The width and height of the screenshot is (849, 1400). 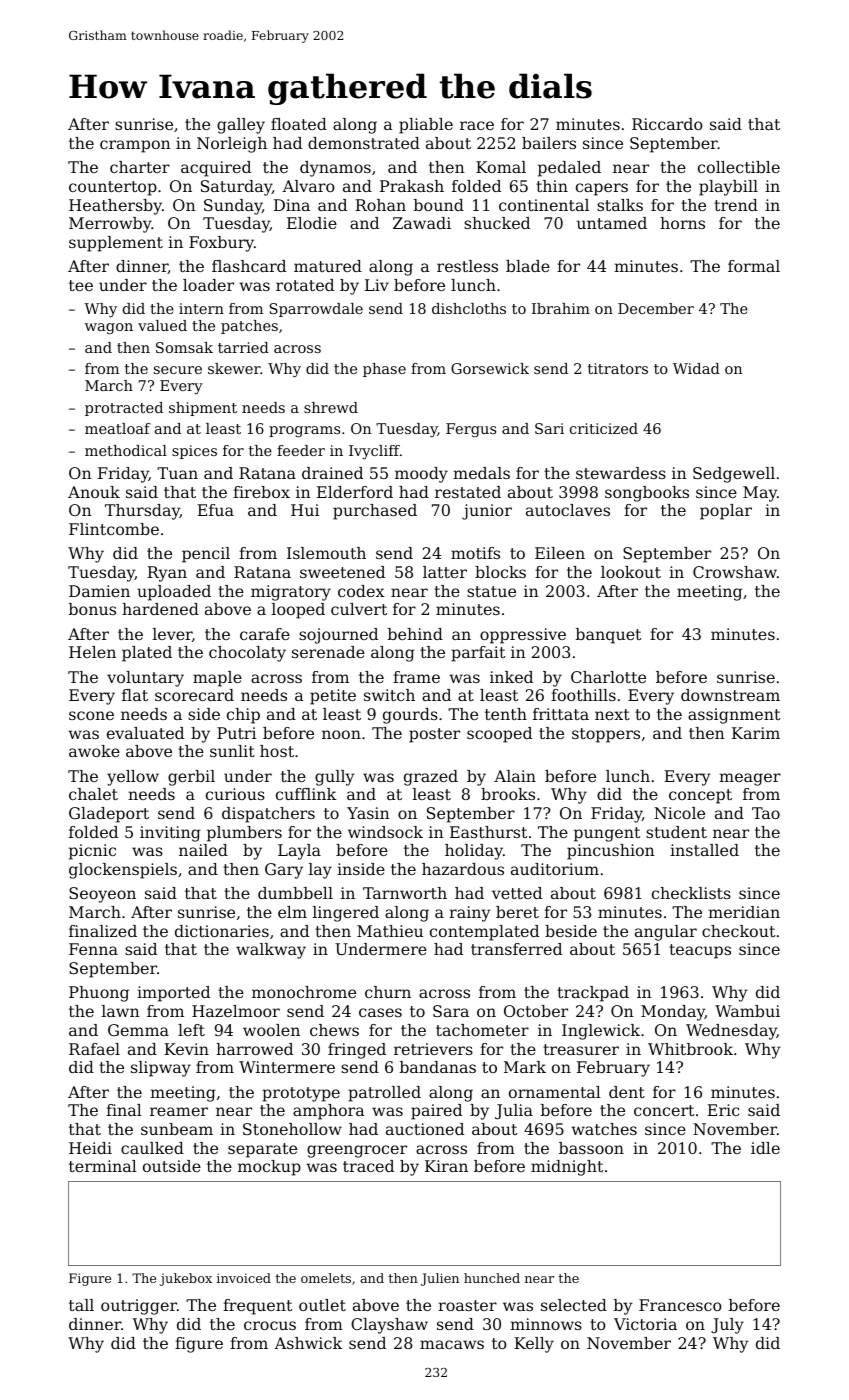 I want to click on bailers, so click(x=549, y=143).
